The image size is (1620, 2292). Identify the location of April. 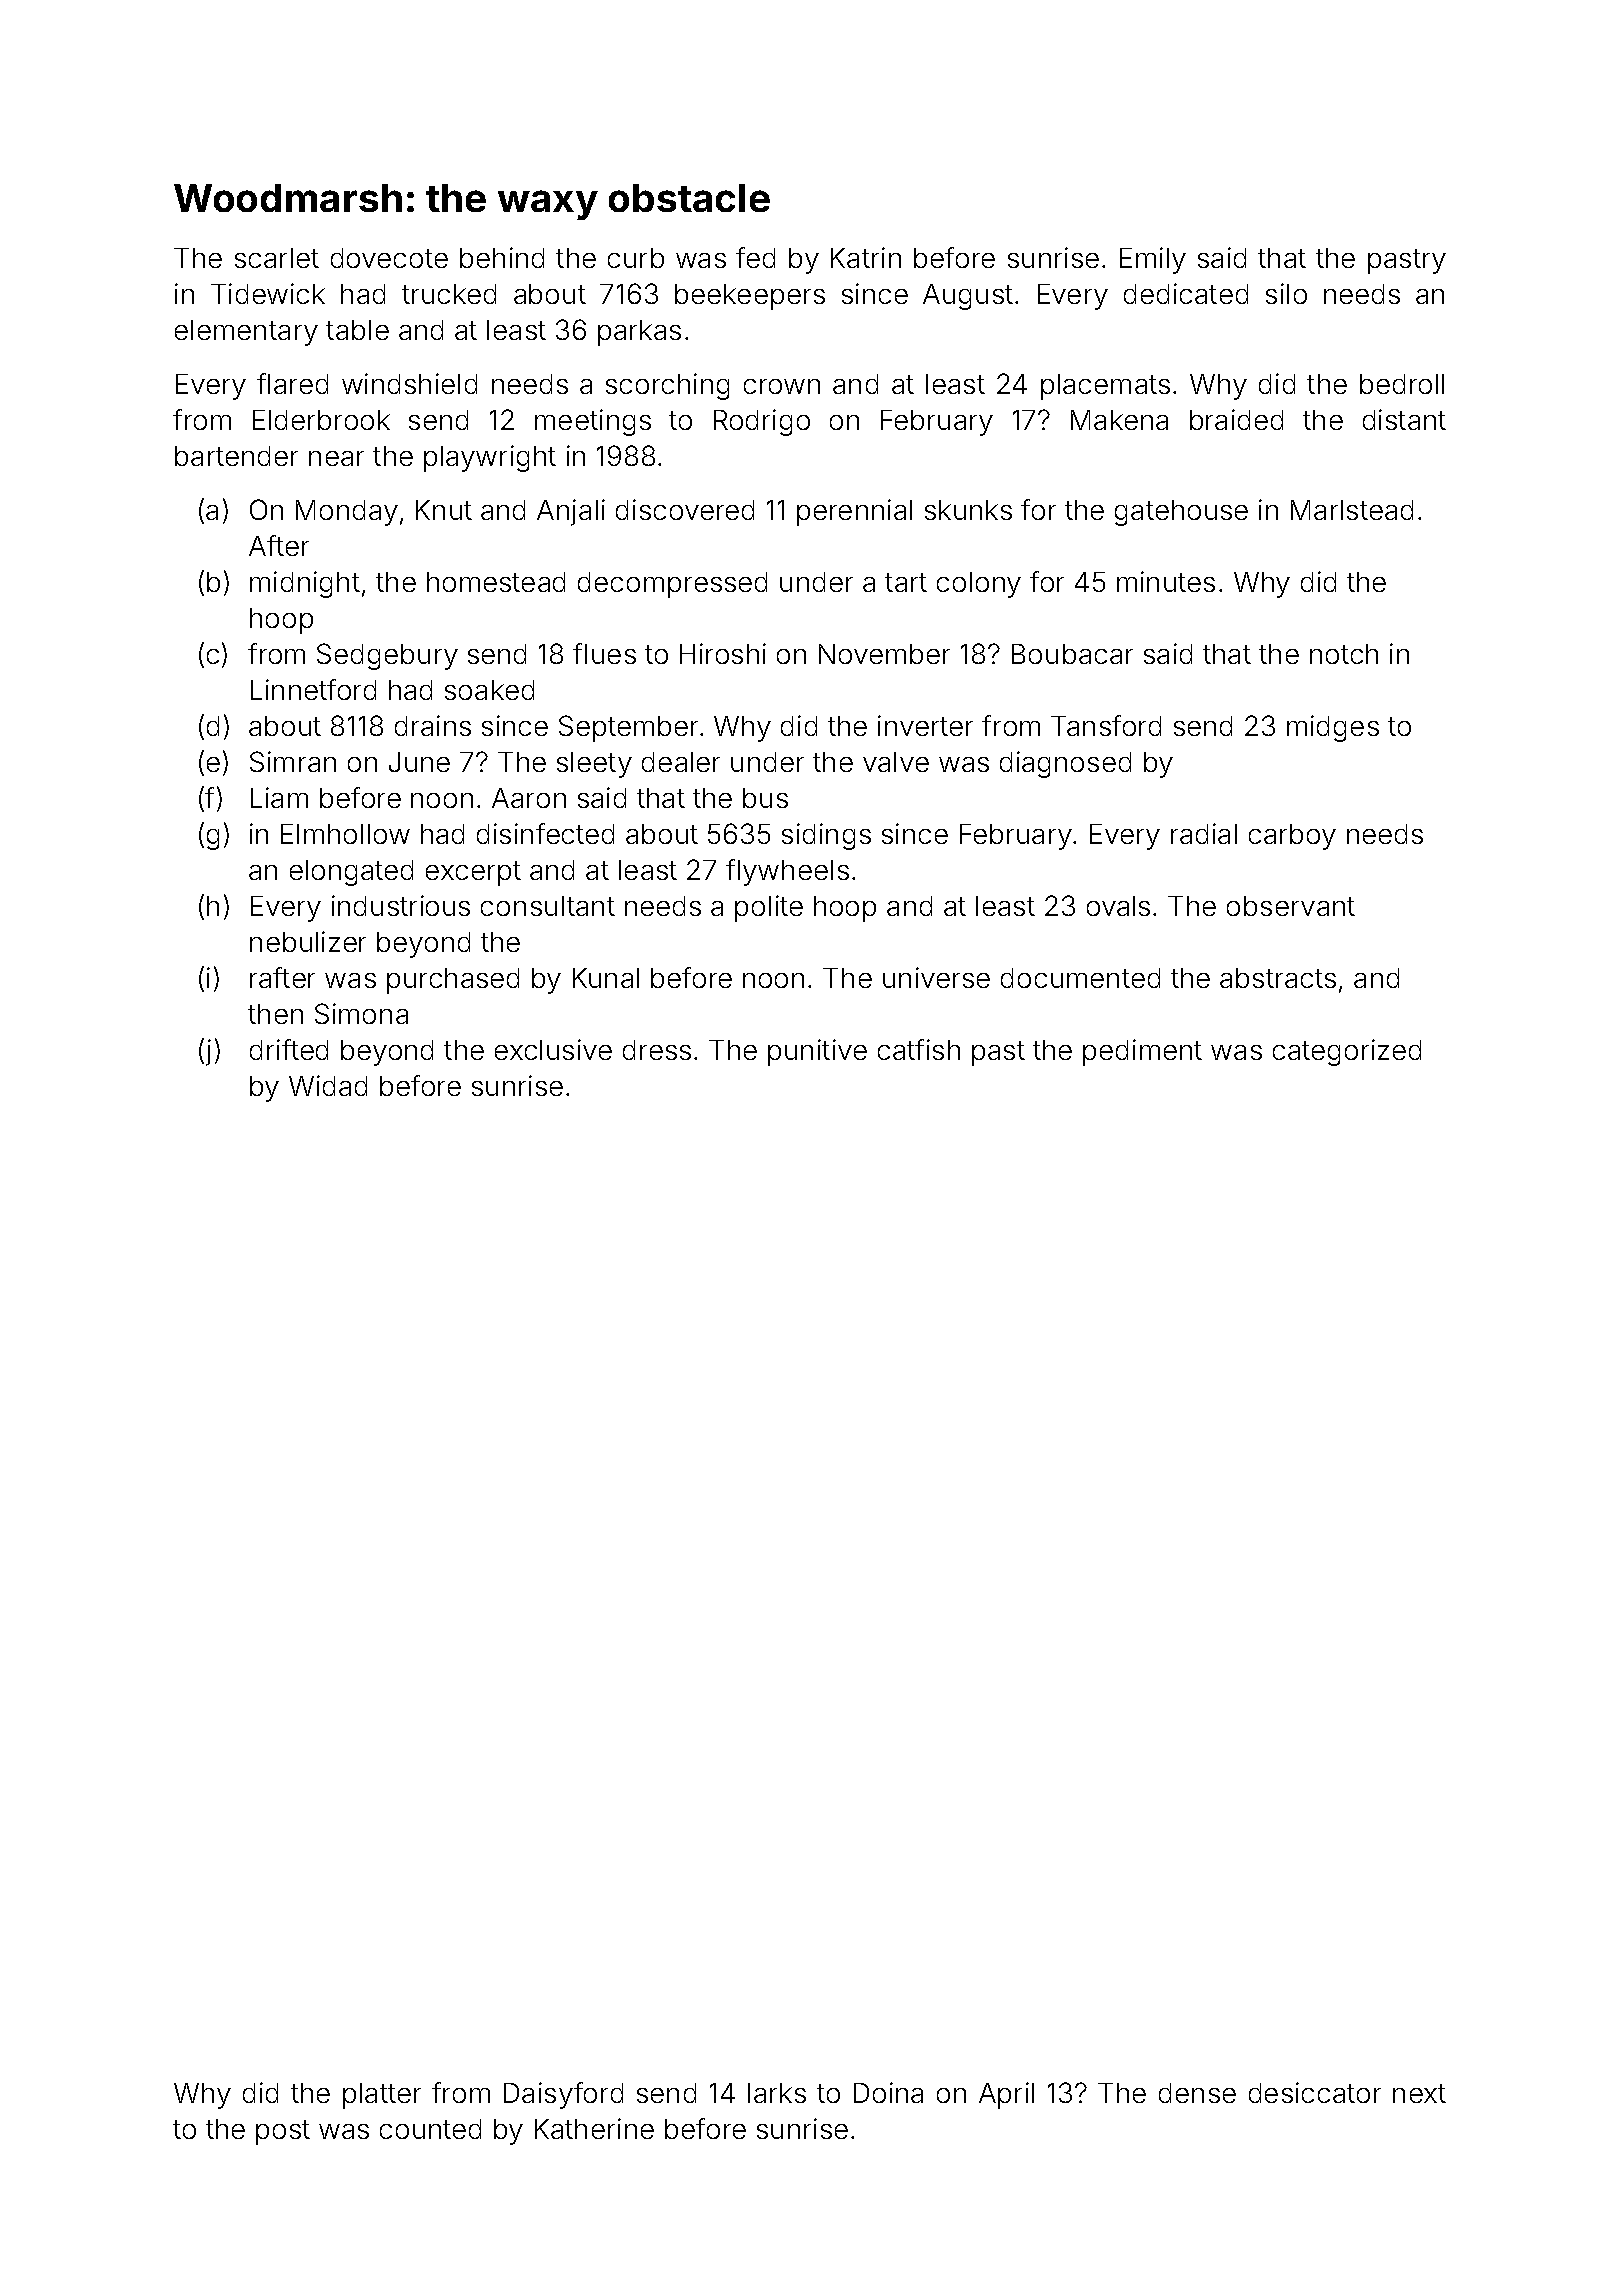
(1006, 2095).
